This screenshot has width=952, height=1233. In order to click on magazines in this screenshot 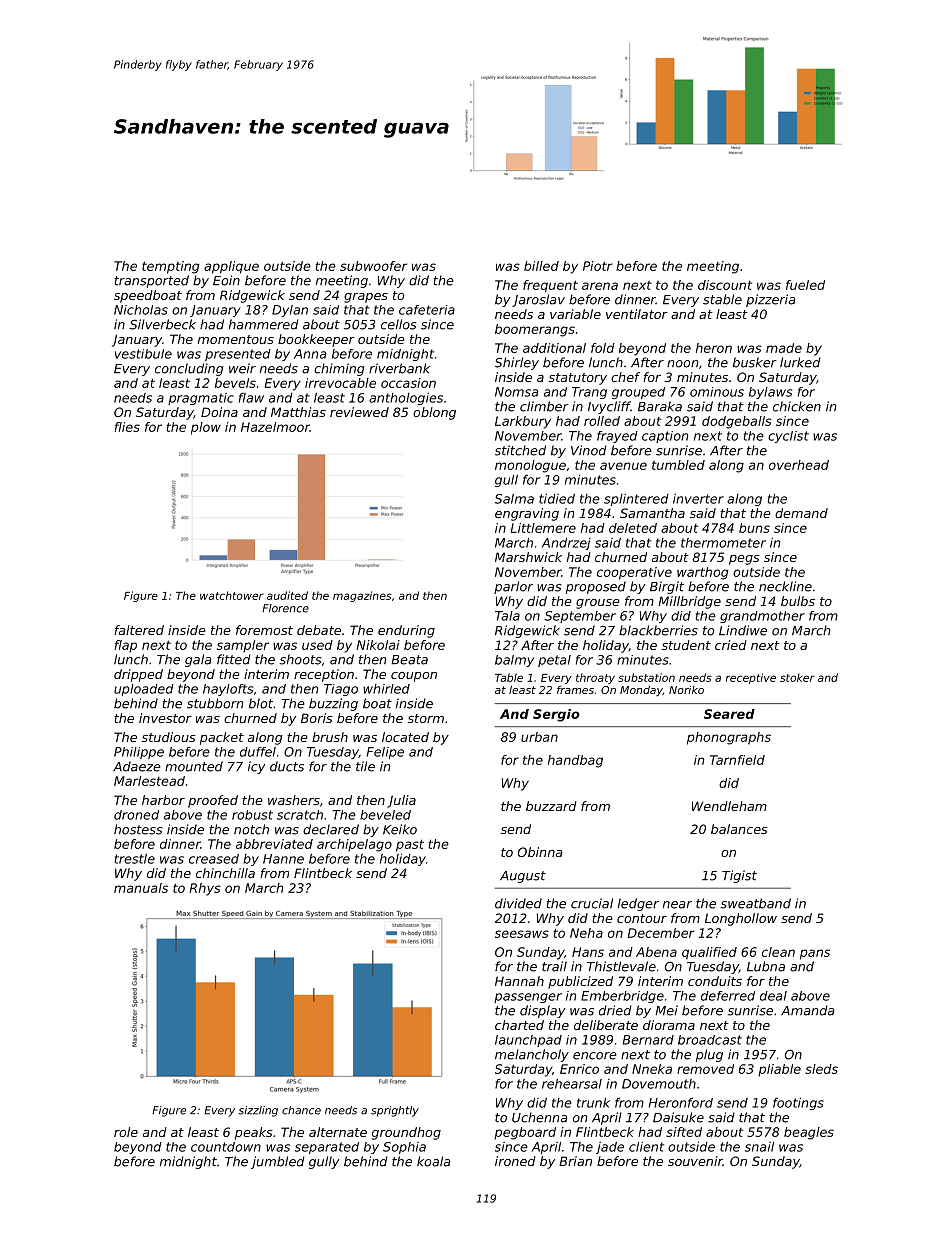, I will do `click(362, 596)`.
